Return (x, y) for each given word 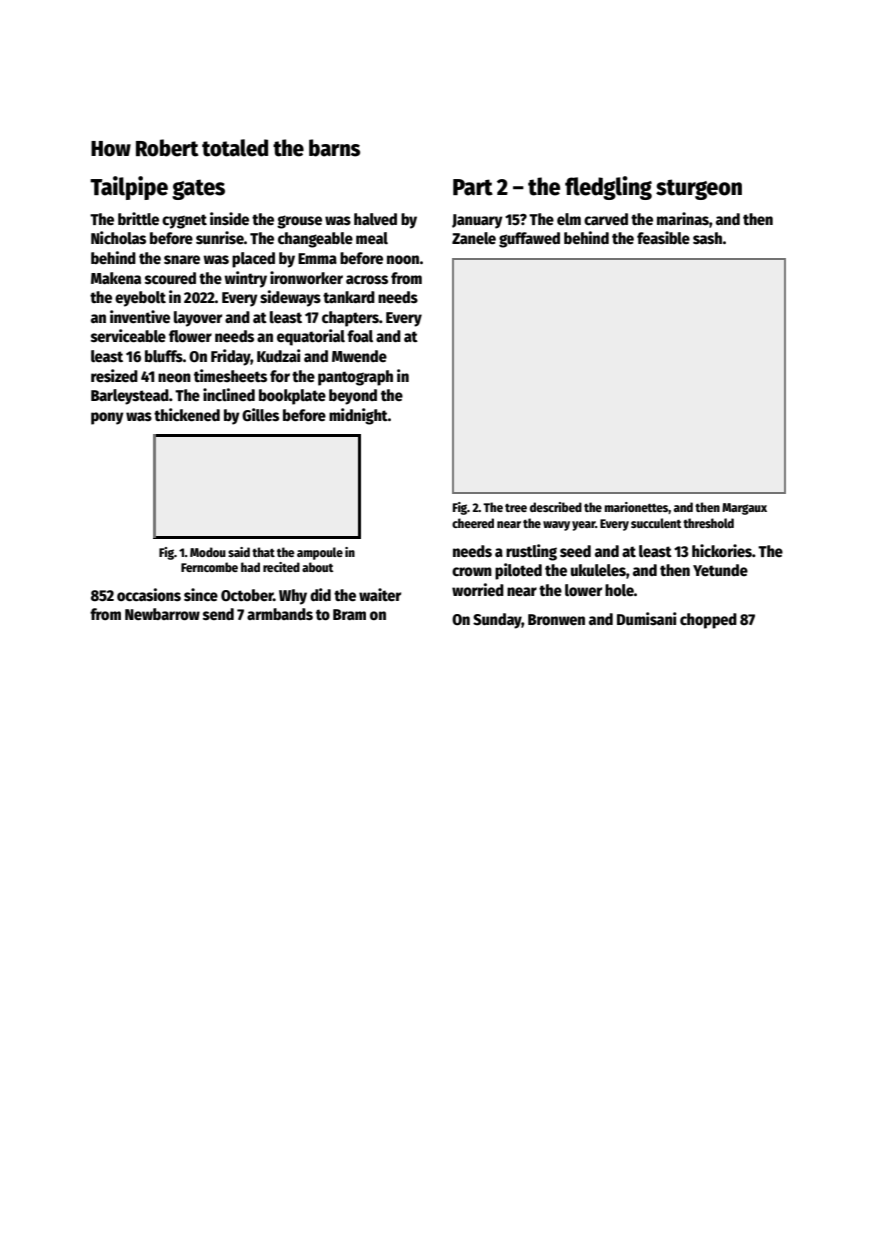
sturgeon (699, 189)
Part (473, 187)
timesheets (230, 375)
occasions (149, 595)
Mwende (359, 356)
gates (198, 189)
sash (707, 238)
